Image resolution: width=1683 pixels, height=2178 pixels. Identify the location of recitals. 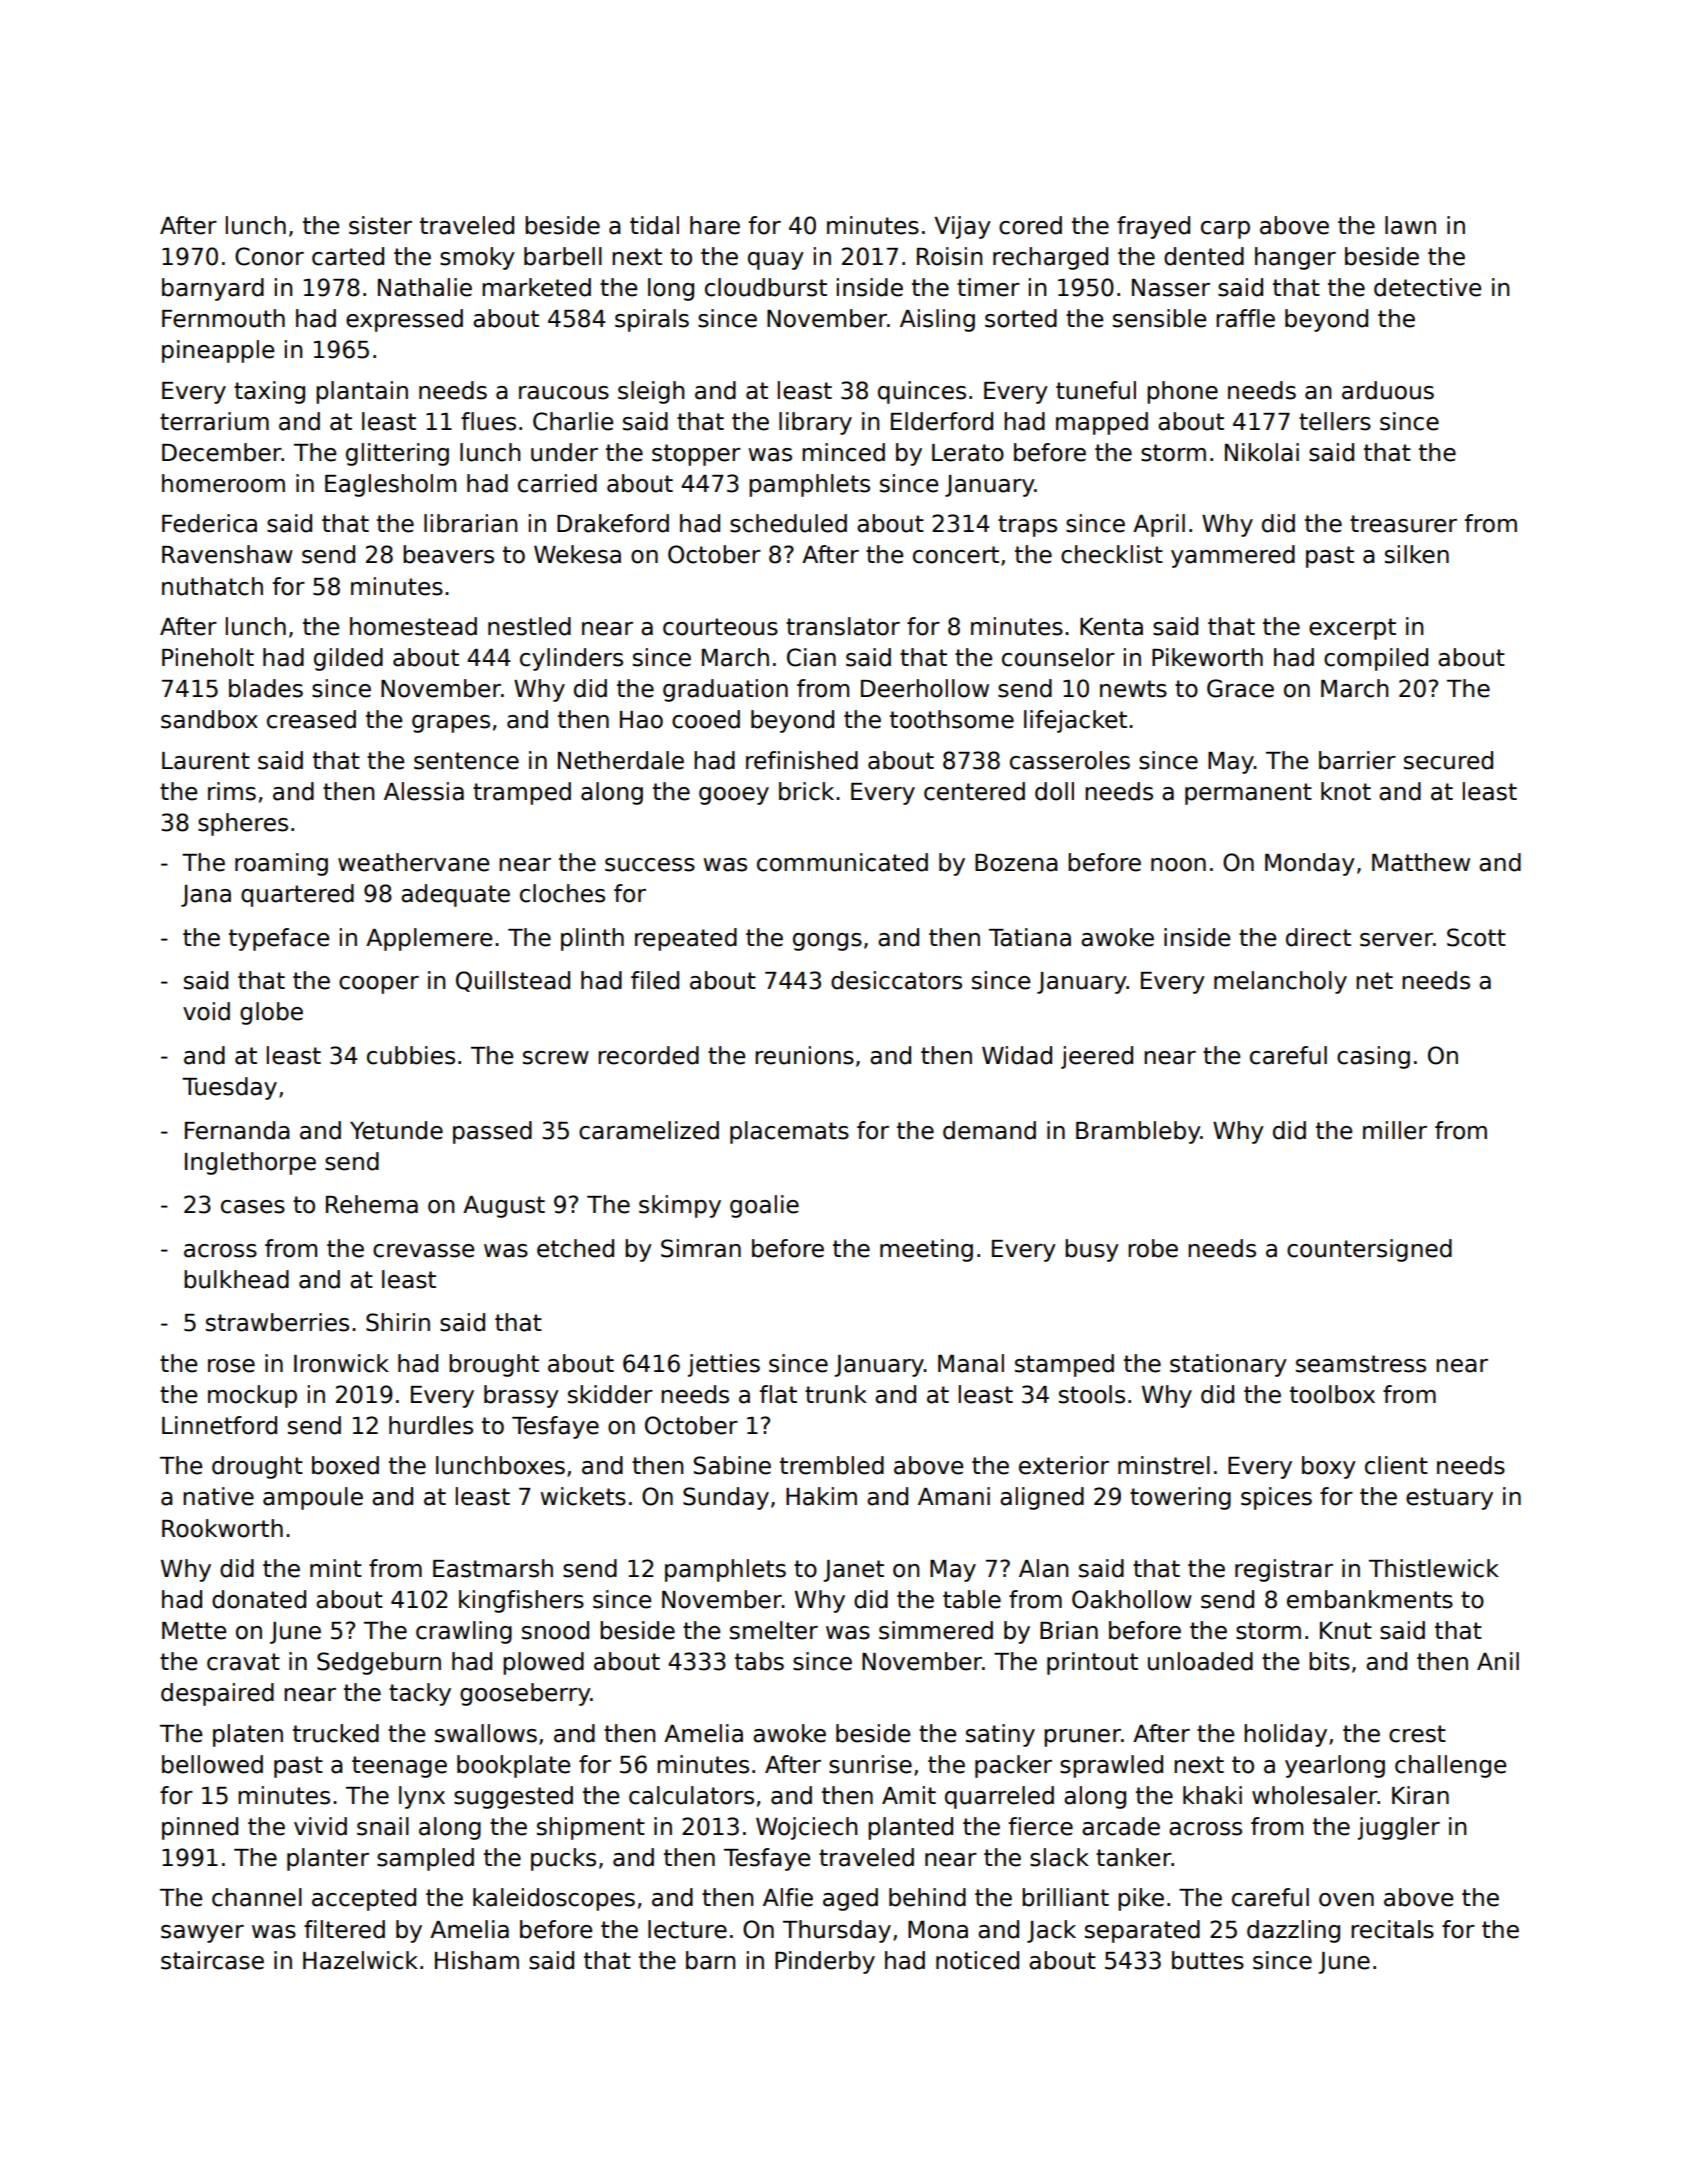
(1392, 1929).
